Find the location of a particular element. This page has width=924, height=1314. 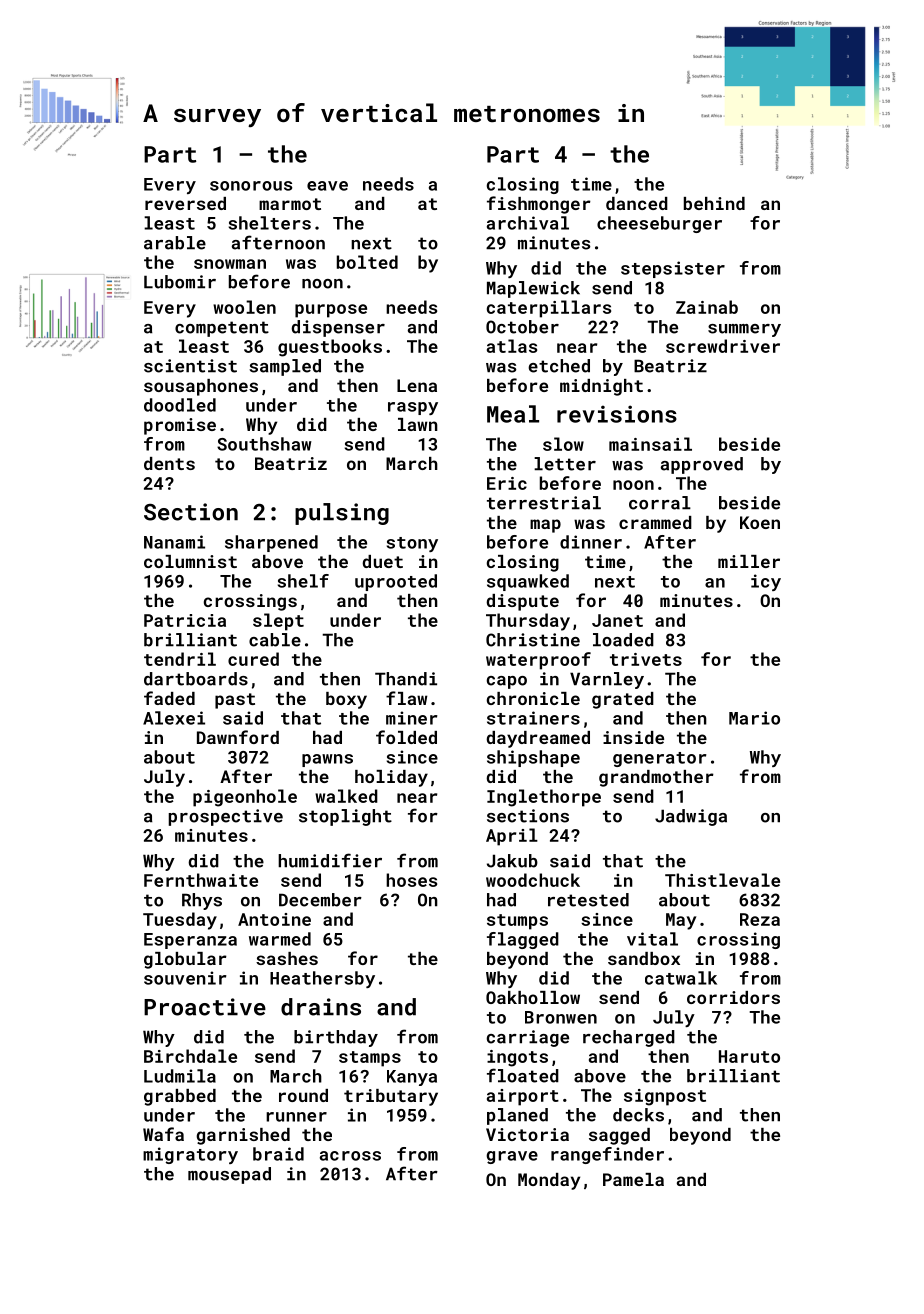

Ludmila is located at coordinates (180, 1076).
